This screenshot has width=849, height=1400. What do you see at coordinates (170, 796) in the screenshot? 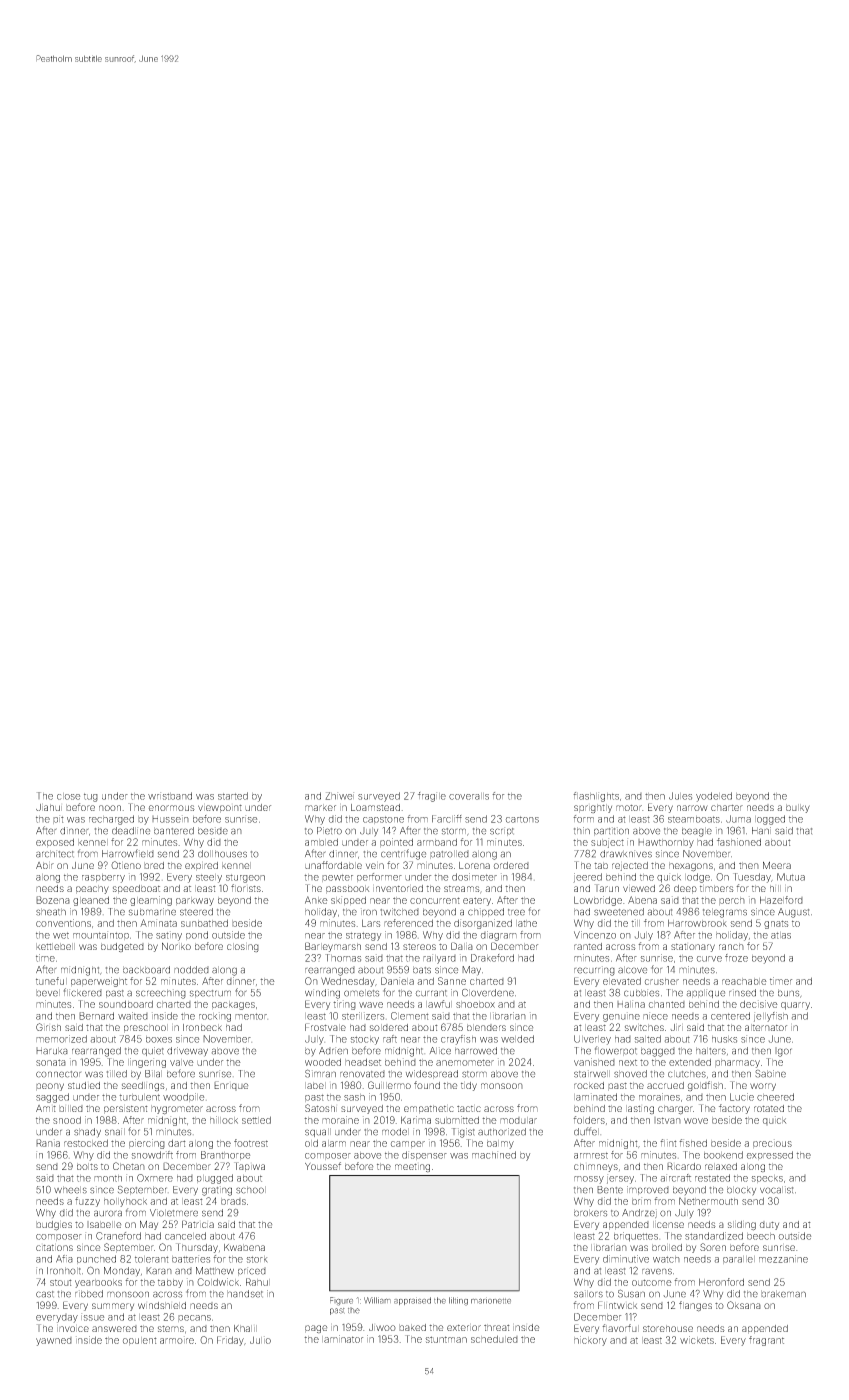
I see `wristband` at bounding box center [170, 796].
